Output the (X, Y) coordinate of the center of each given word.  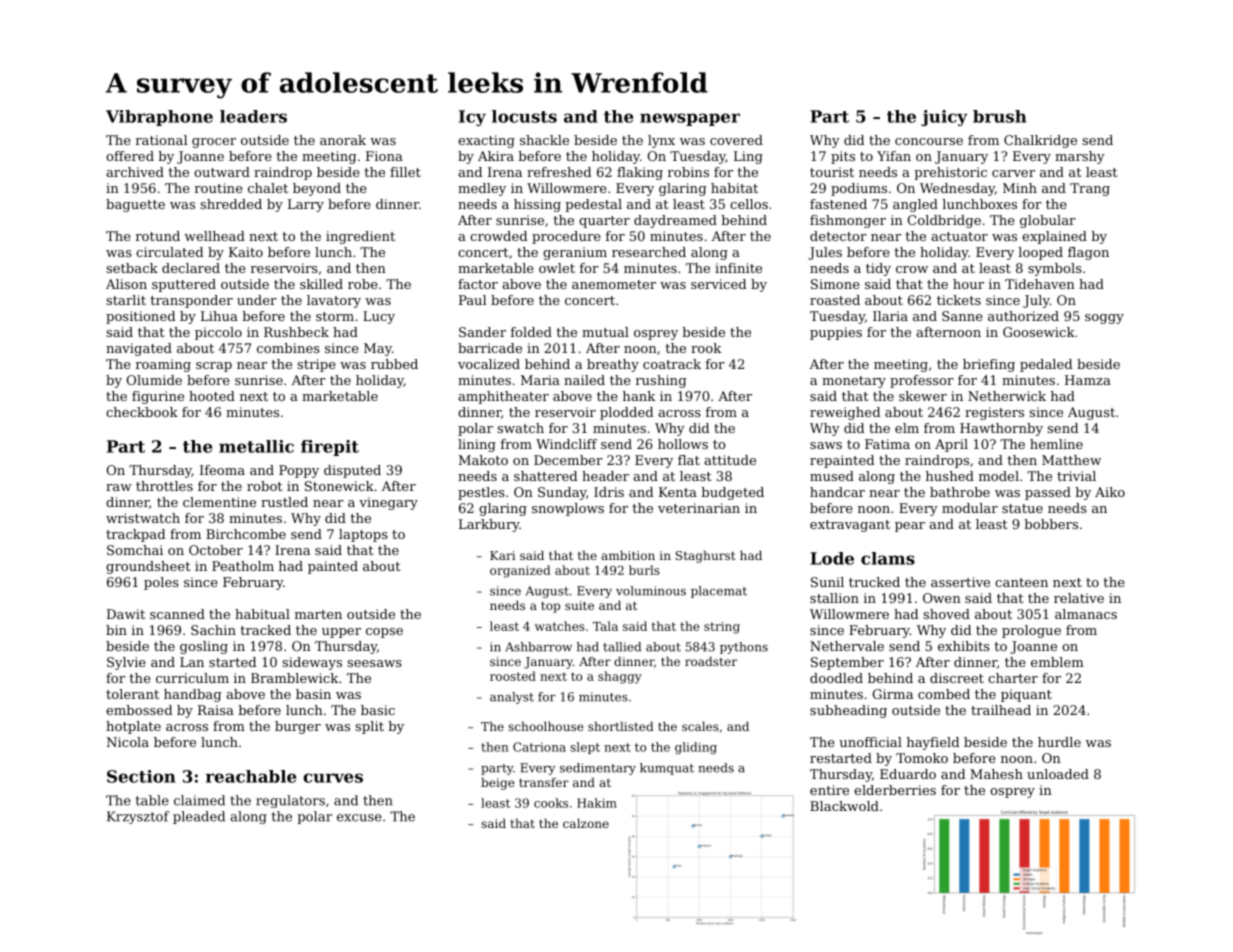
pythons (744, 648)
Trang (1090, 189)
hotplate (133, 727)
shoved (947, 614)
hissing (537, 205)
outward (222, 172)
